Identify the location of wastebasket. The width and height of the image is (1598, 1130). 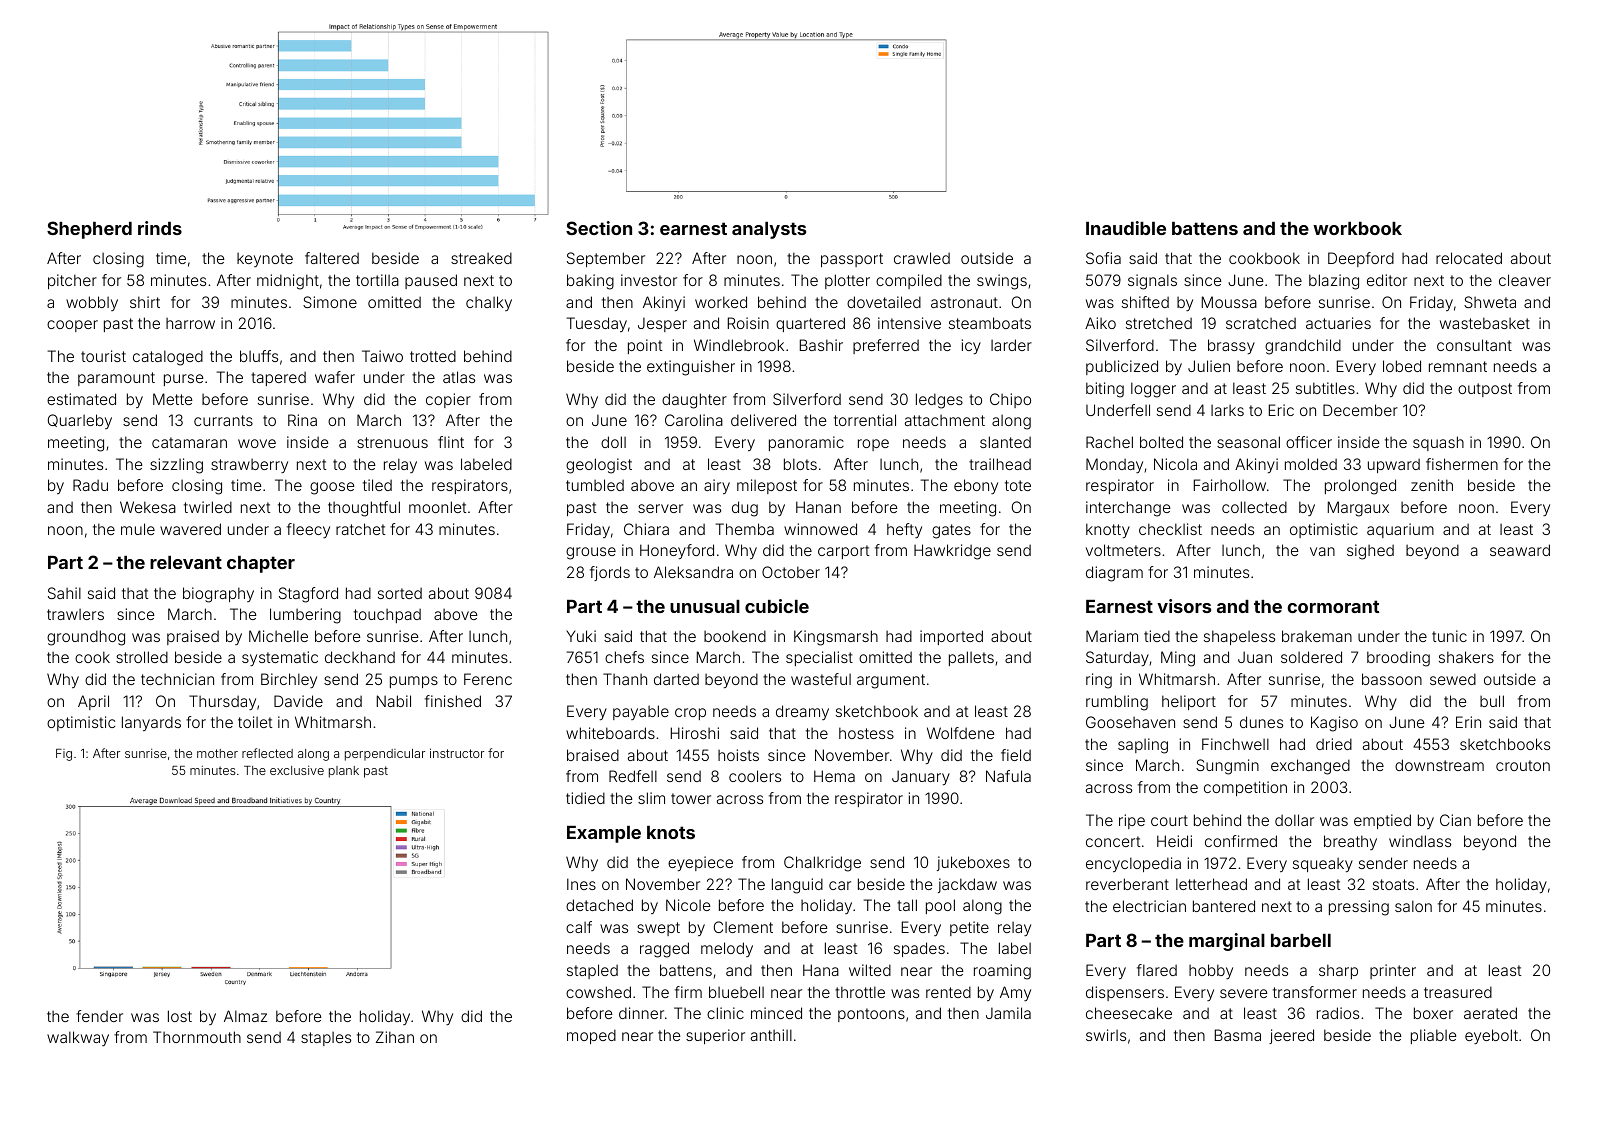
(1485, 323).
